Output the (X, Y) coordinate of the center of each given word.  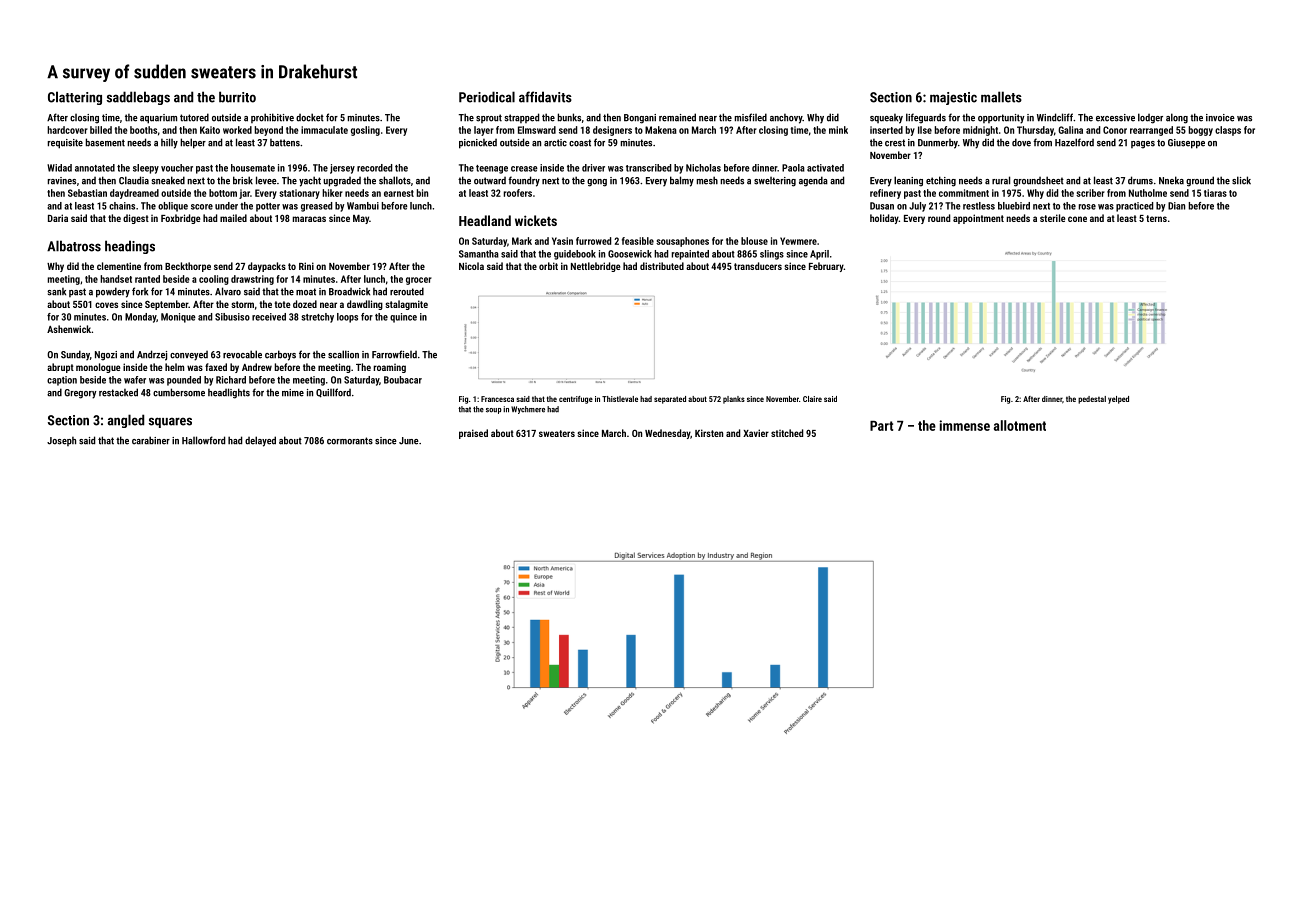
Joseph (61, 441)
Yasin (562, 241)
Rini (306, 266)
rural (1001, 180)
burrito (237, 97)
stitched (787, 433)
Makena (661, 130)
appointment (978, 219)
